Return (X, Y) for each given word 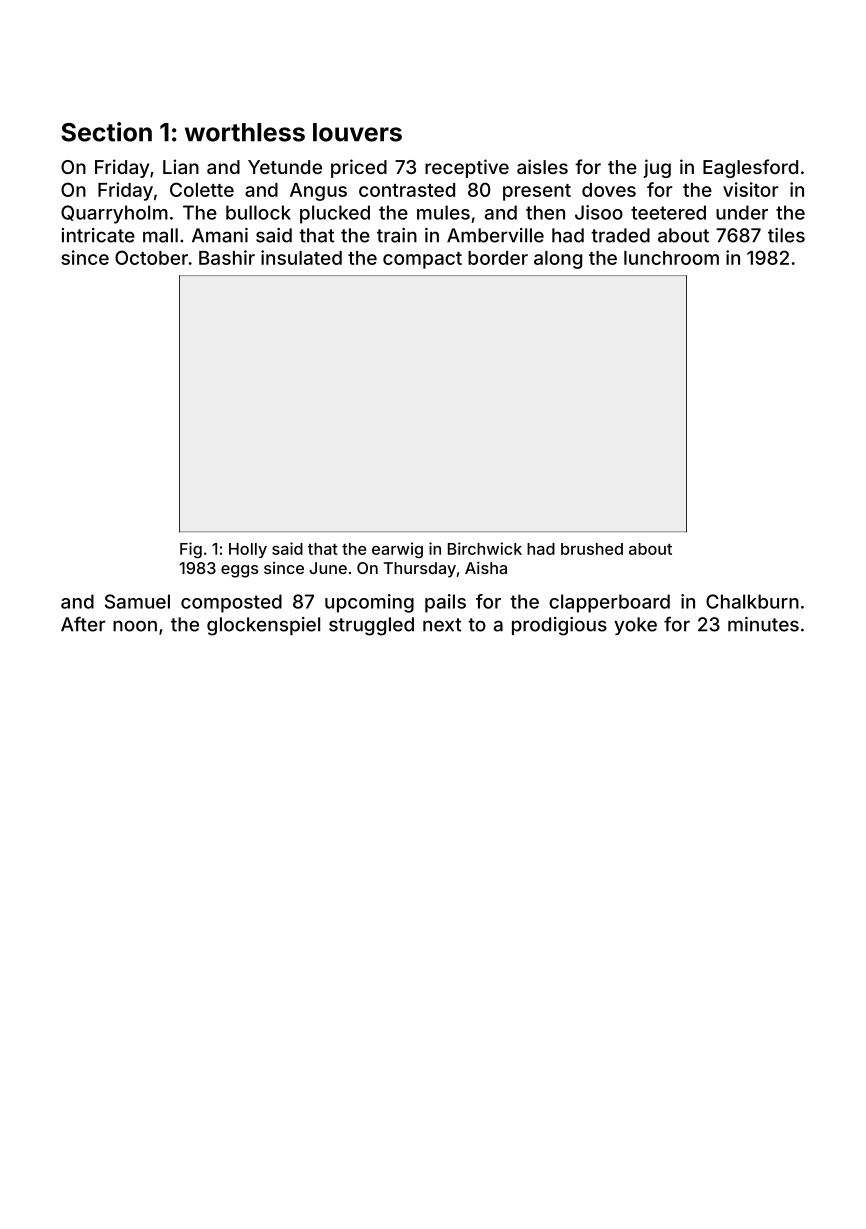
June (328, 568)
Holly (248, 550)
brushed (592, 549)
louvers (357, 132)
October (151, 257)
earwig (397, 550)
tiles (786, 235)
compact (422, 260)
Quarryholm (114, 214)
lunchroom (671, 258)
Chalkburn (752, 601)
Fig (191, 550)
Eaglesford (750, 168)
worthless (245, 132)
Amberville (495, 235)
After (83, 624)
